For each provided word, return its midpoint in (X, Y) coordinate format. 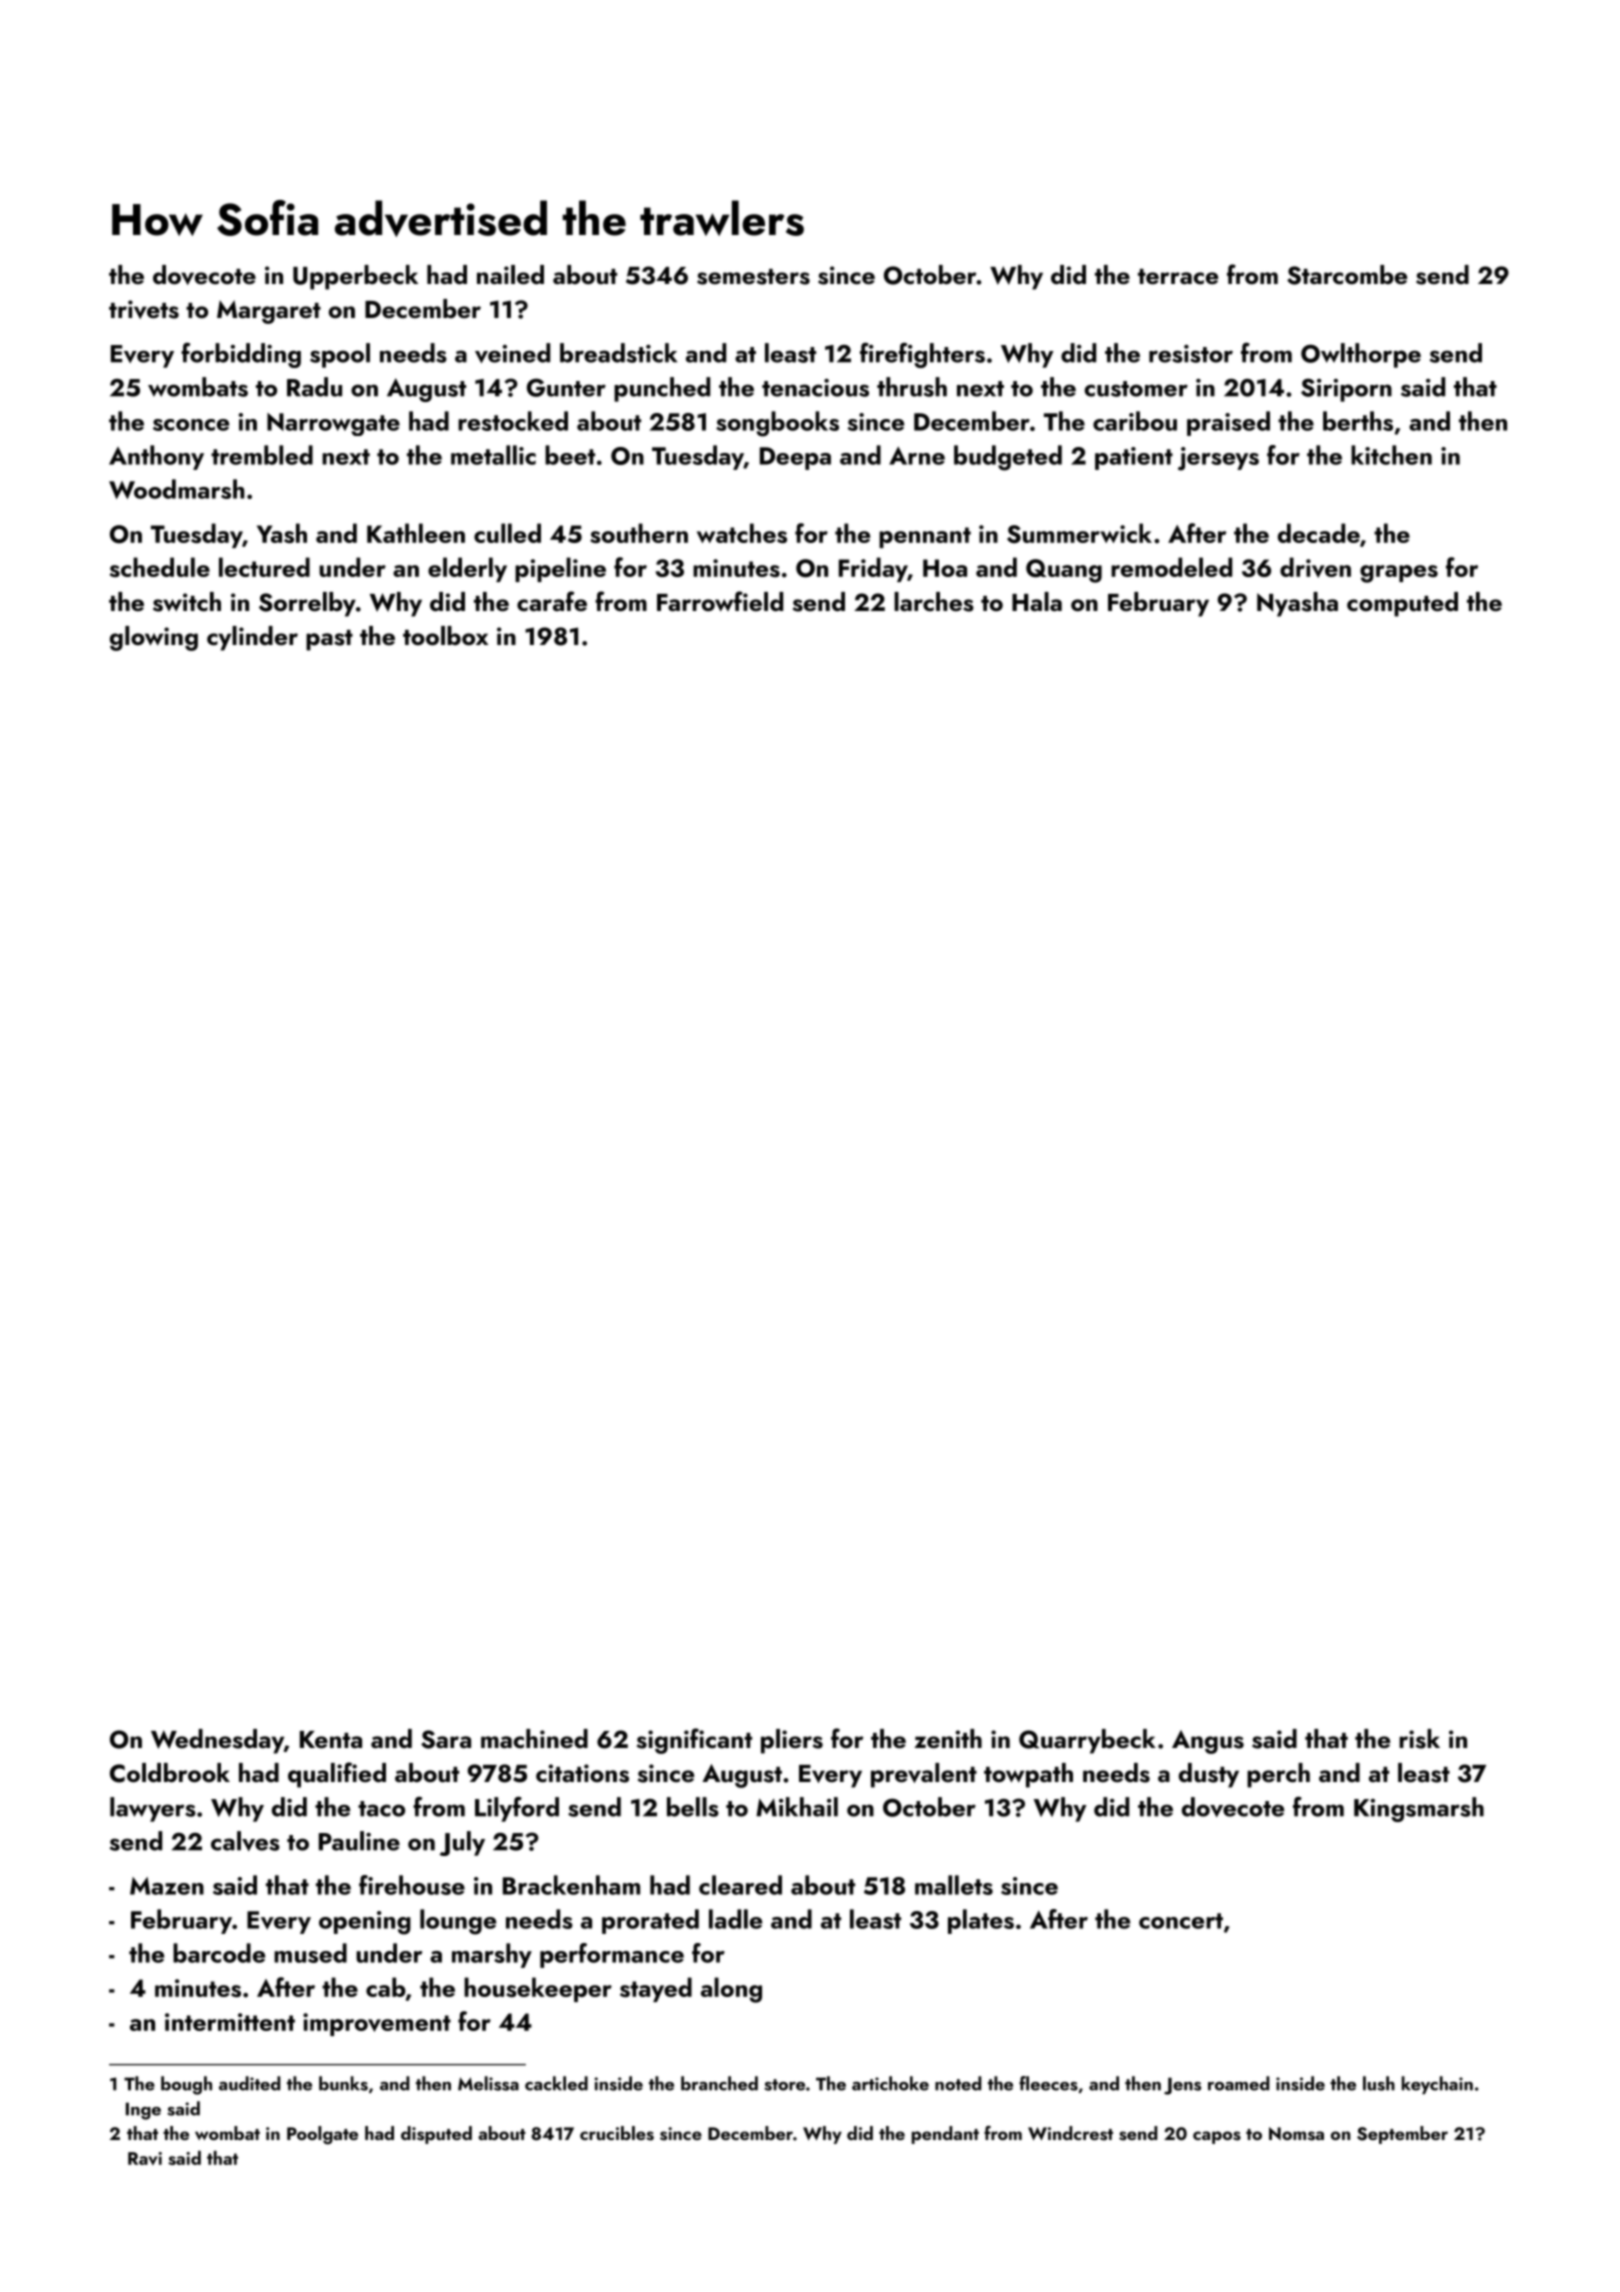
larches (934, 602)
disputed (436, 2135)
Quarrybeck (1087, 1741)
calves (245, 1841)
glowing (154, 638)
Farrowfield (720, 601)
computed (1402, 604)
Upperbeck (355, 277)
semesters (753, 277)
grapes (1399, 574)
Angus (1208, 1742)
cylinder (252, 638)
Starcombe (1347, 275)
